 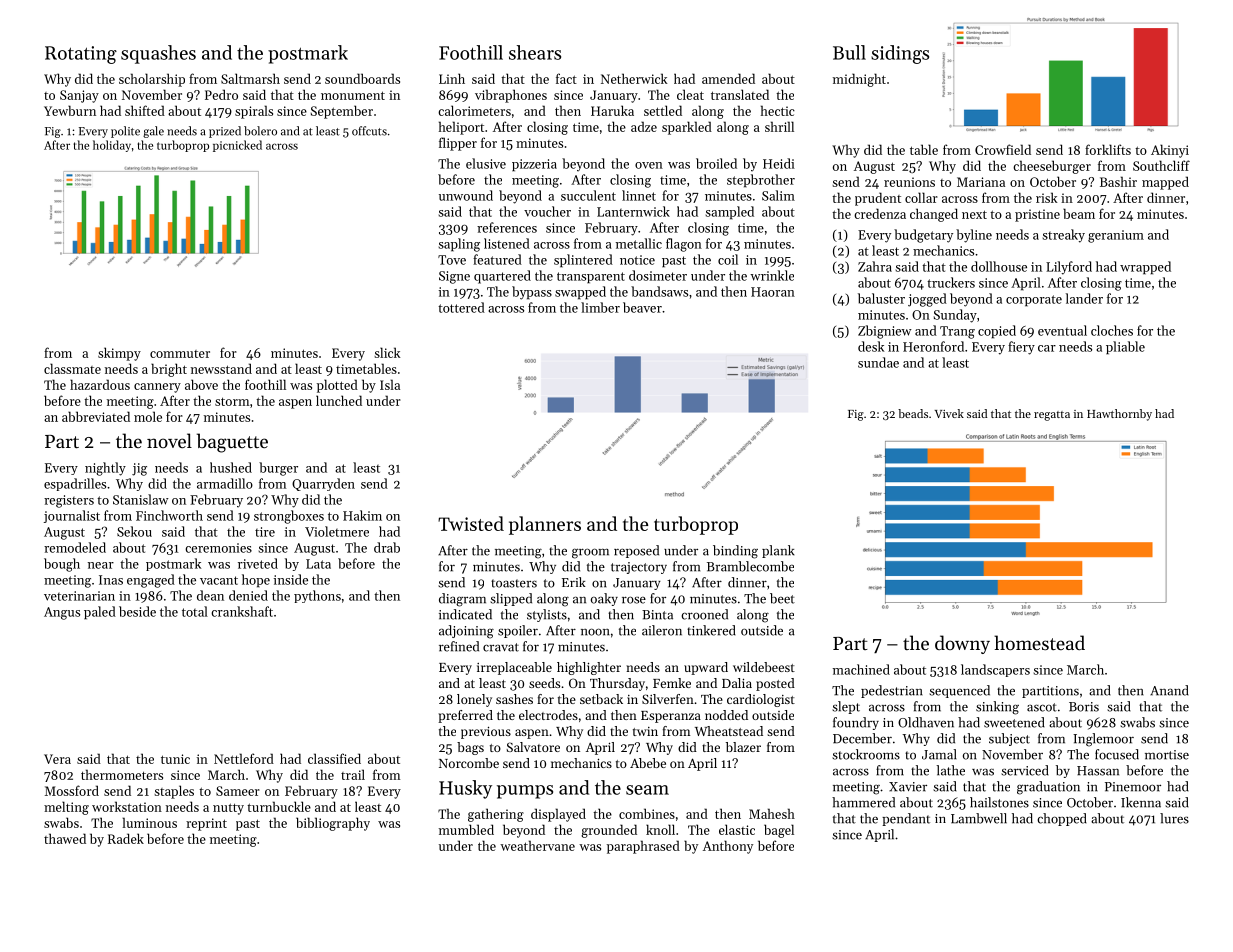 What do you see at coordinates (244, 758) in the screenshot?
I see `Nettleford` at bounding box center [244, 758].
